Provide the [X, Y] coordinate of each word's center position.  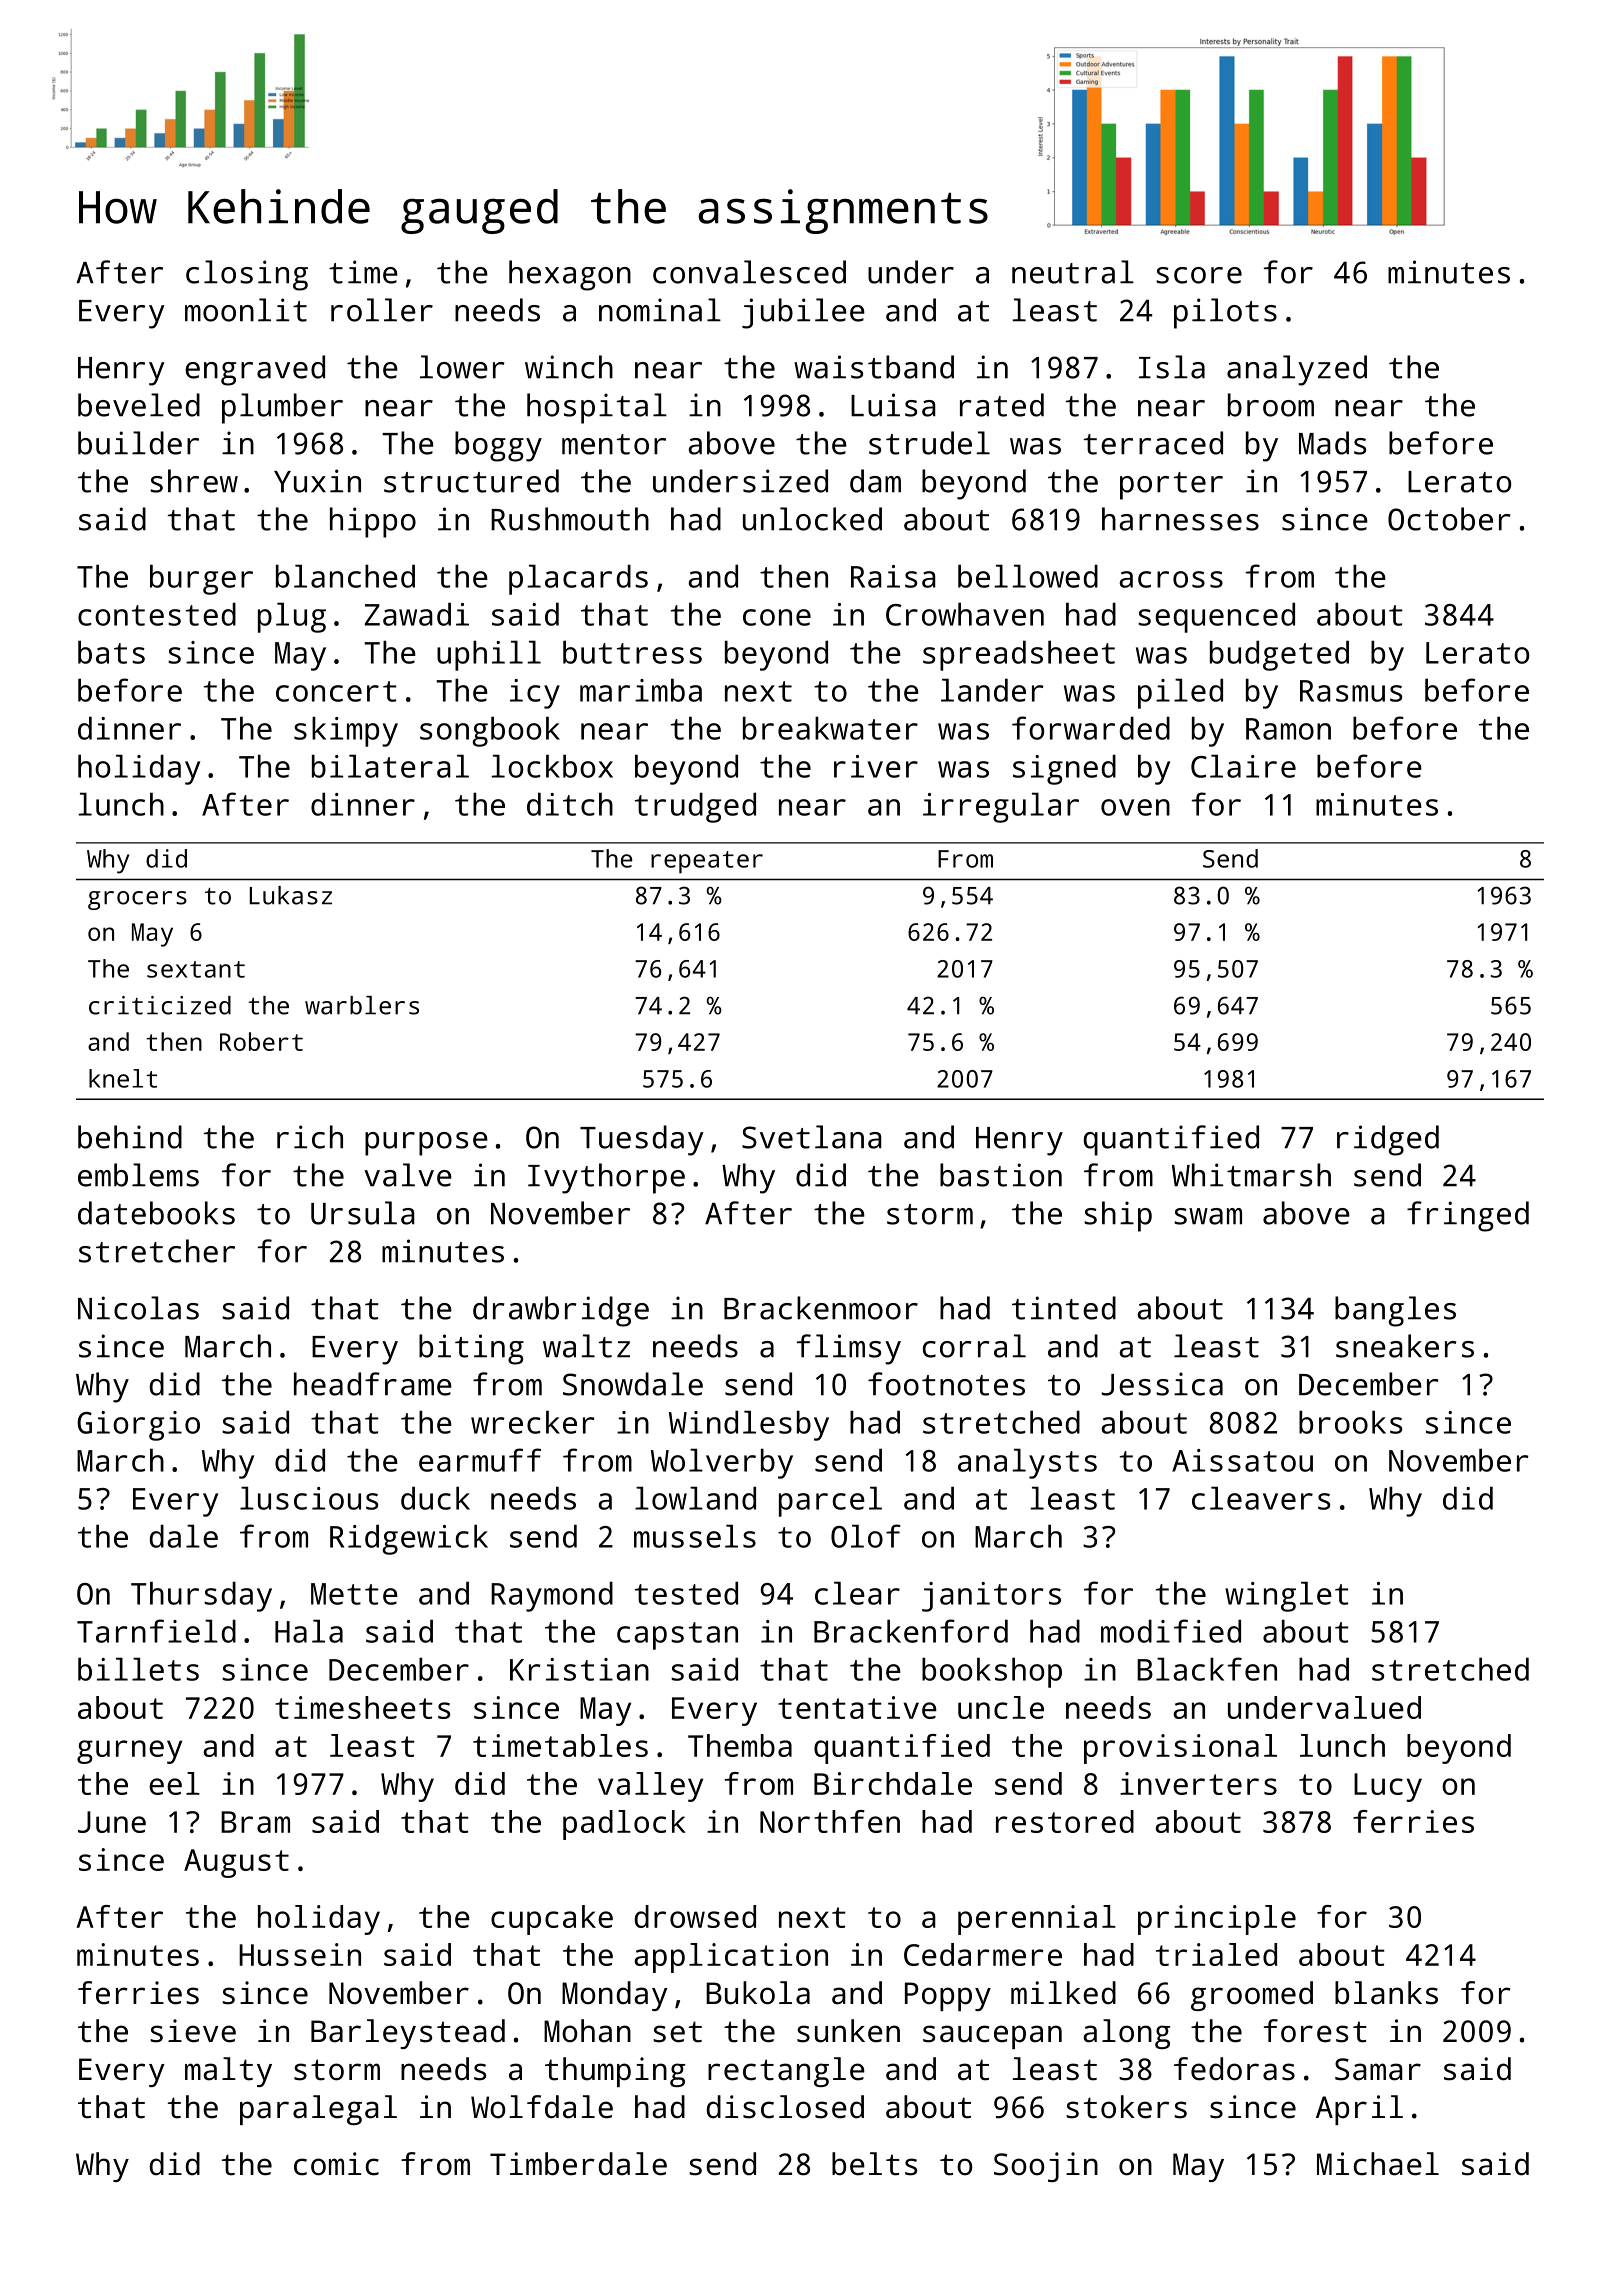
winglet [1287, 1596]
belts [874, 2164]
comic [336, 2164]
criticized [160, 1005]
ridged [1388, 1140]
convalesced [749, 272]
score [1199, 275]
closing [247, 275]
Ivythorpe [606, 1178]
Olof [866, 1536]
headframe [373, 1384]
